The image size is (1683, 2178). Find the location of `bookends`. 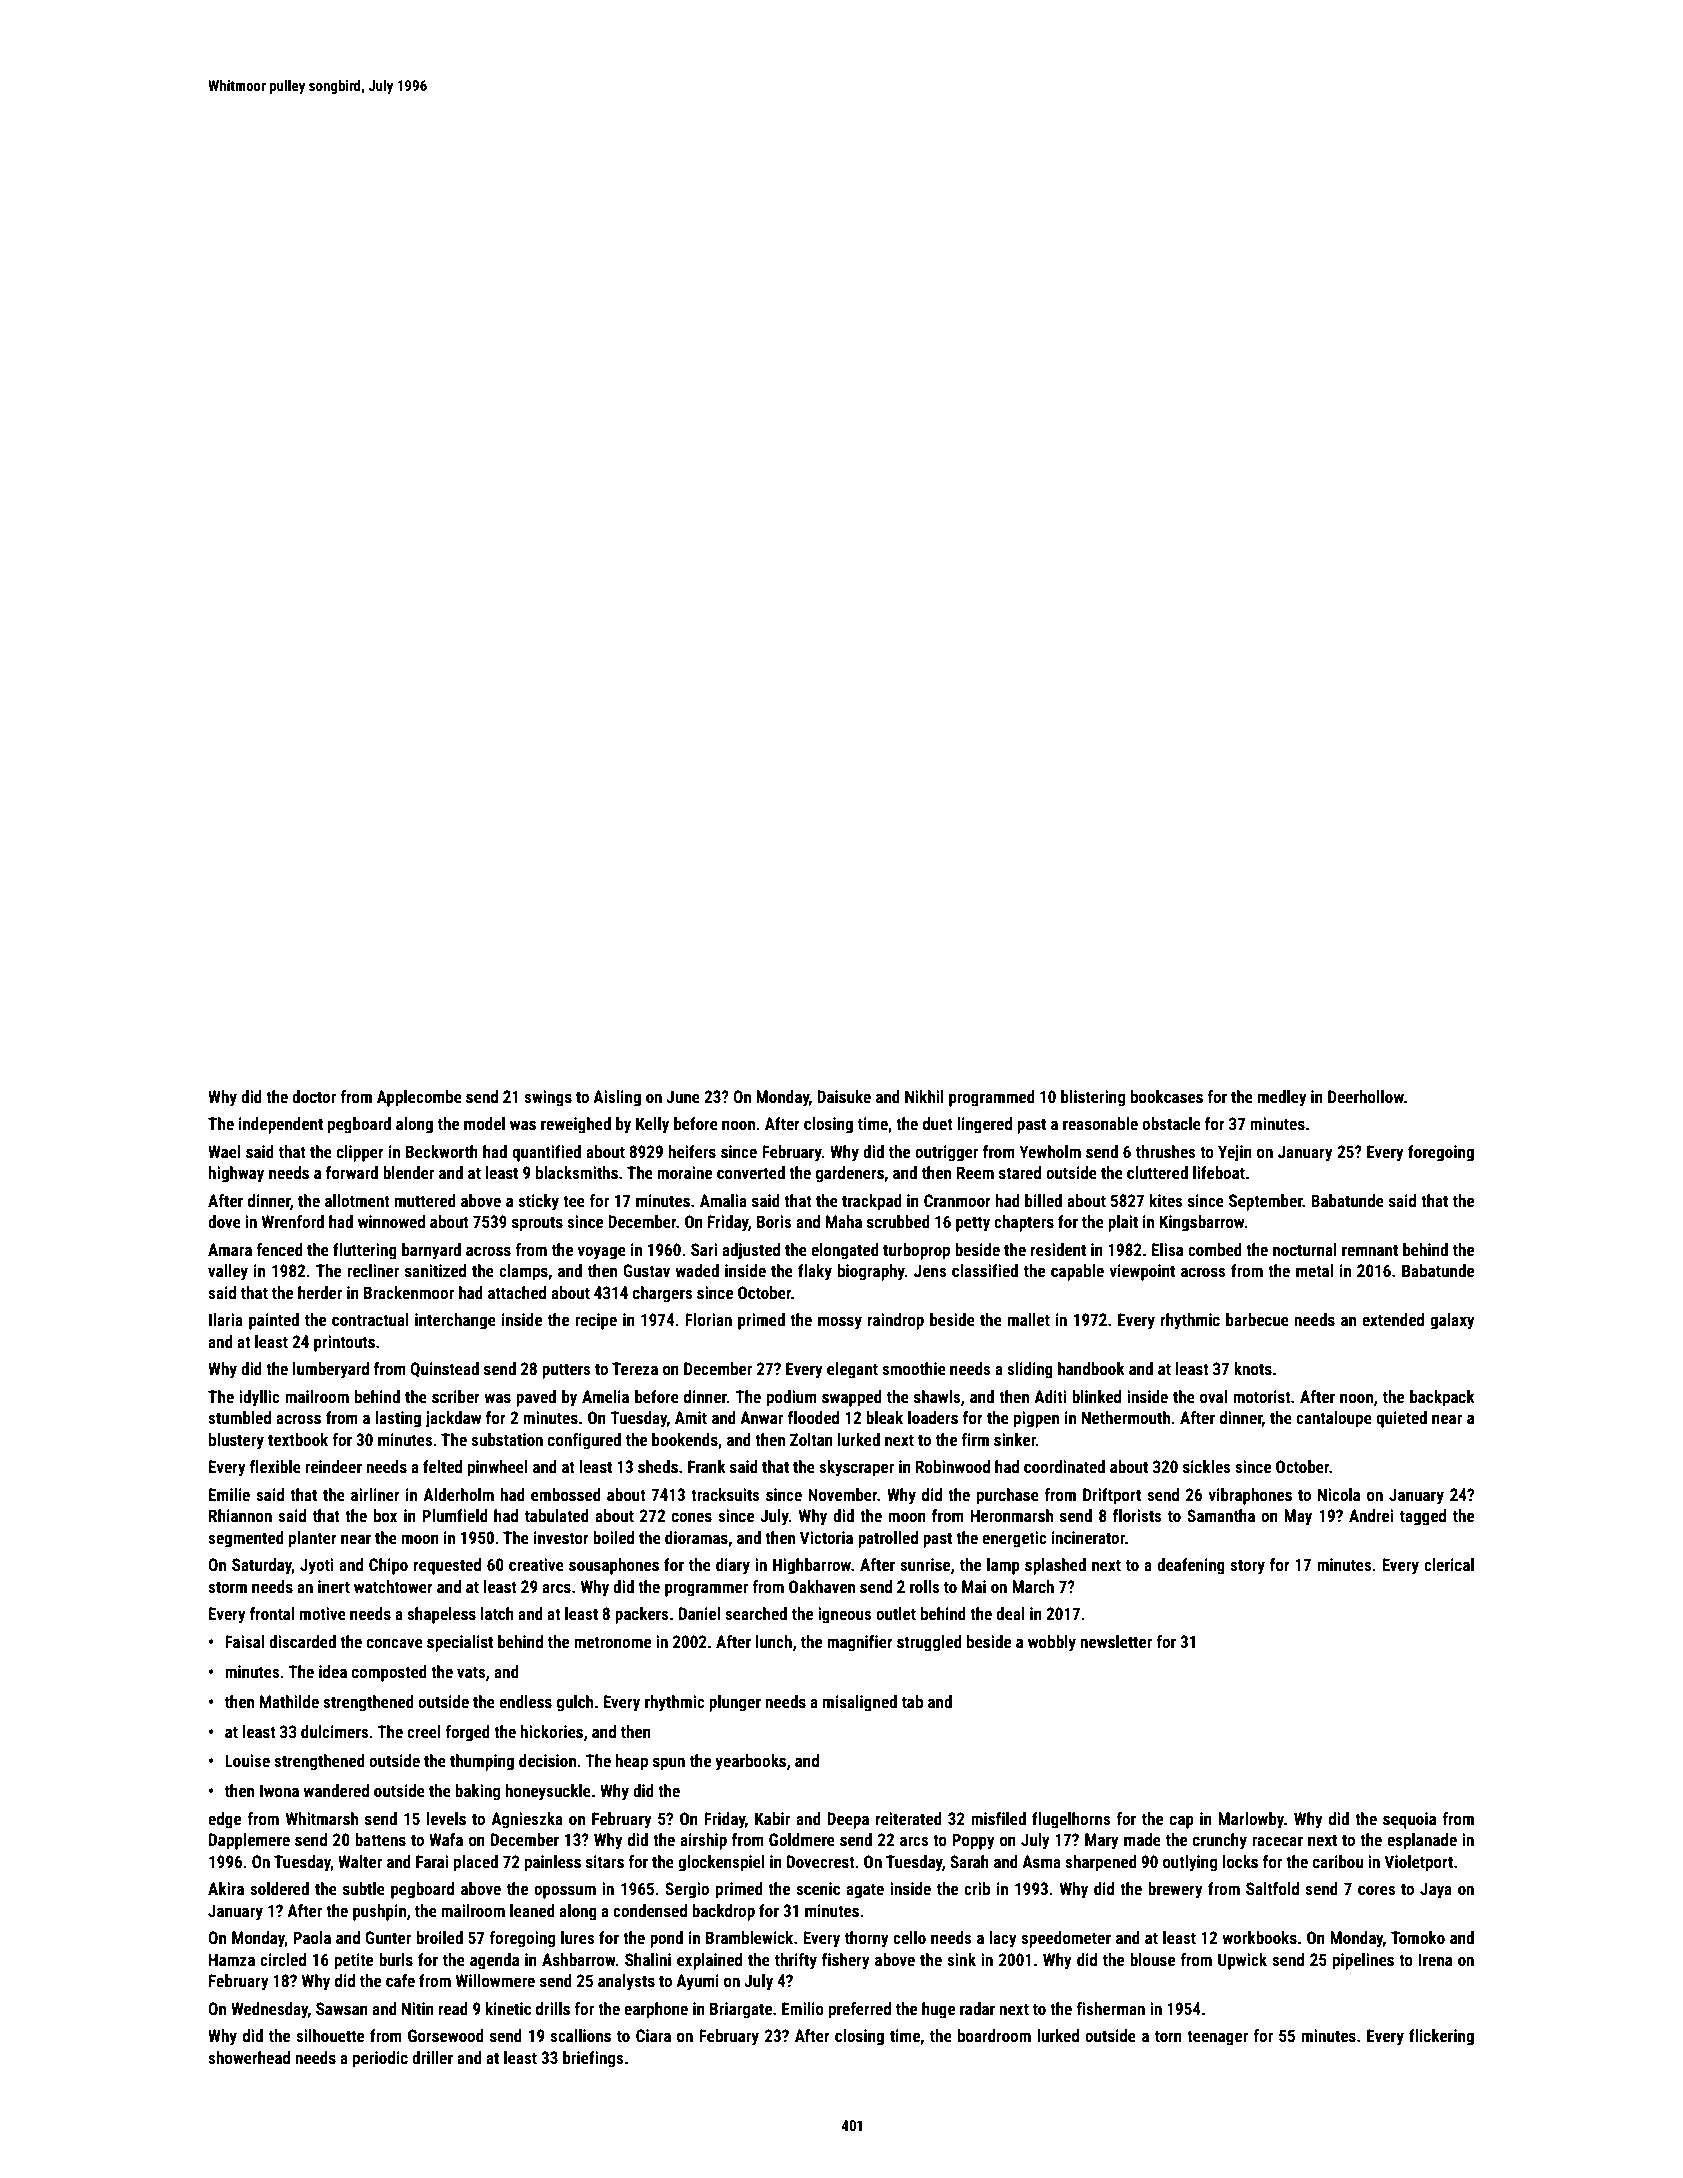

bookends is located at coordinates (685, 1439).
